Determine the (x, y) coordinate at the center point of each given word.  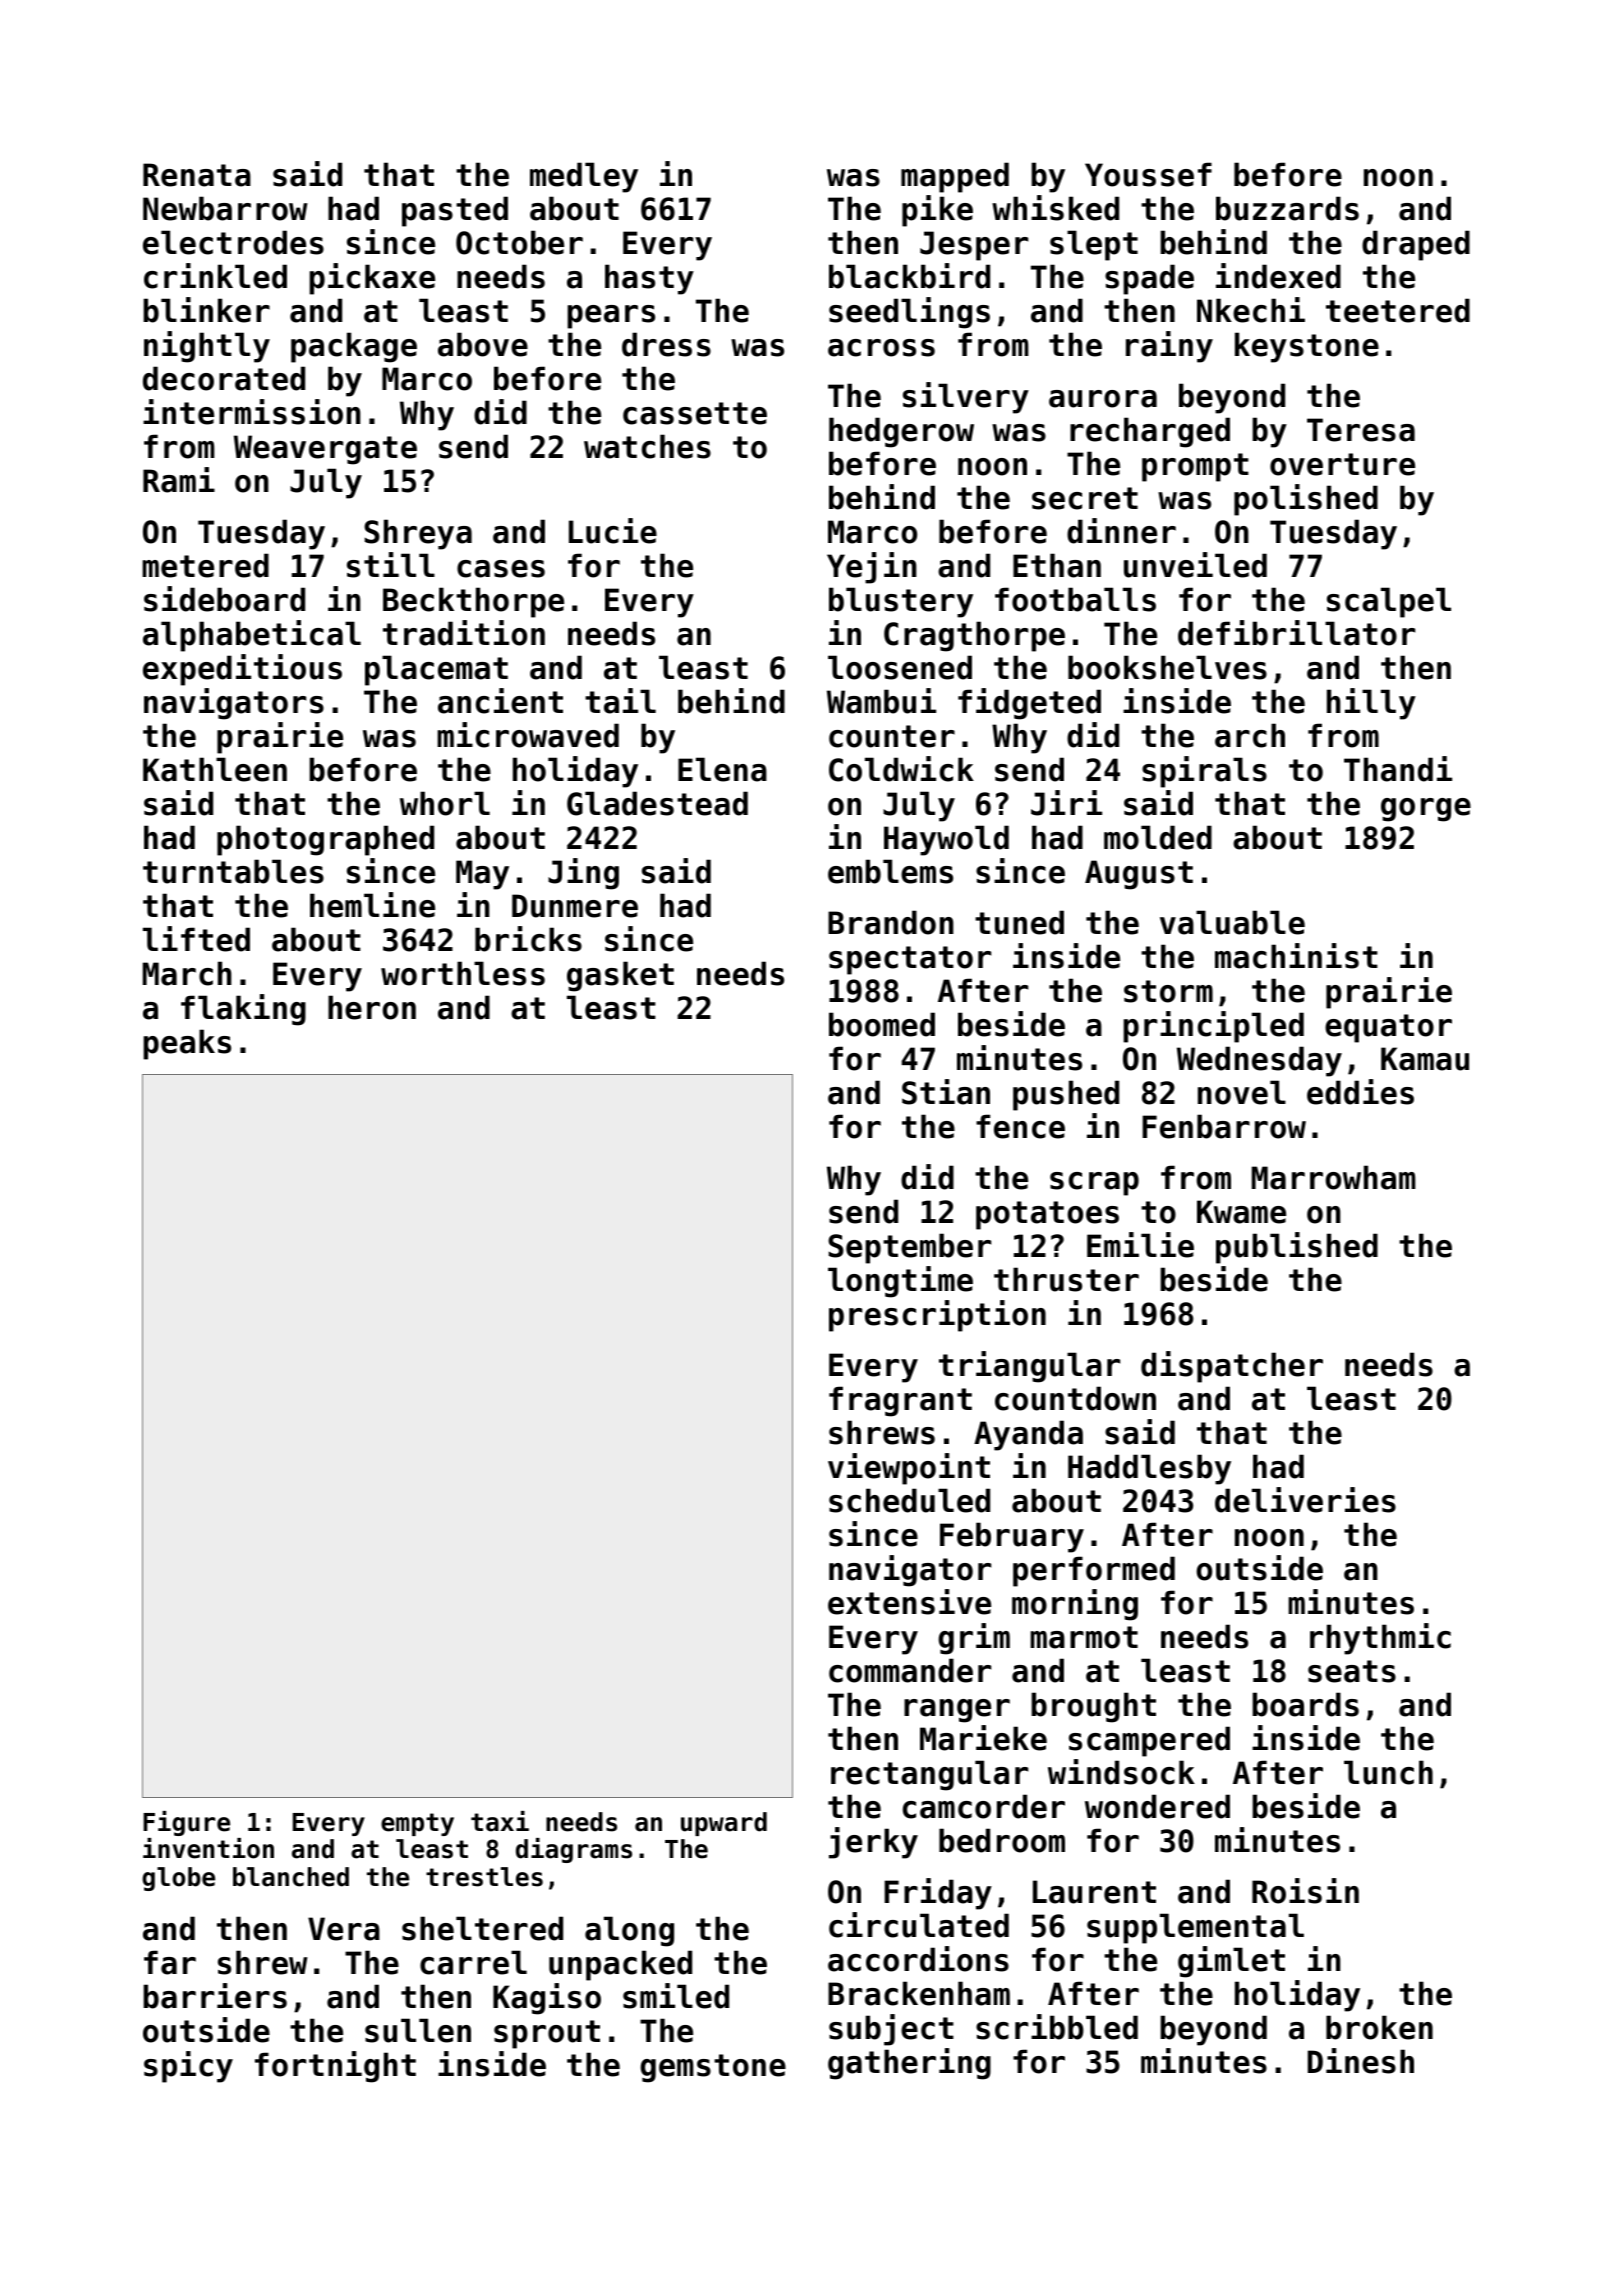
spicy (188, 2067)
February (1012, 1537)
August (1139, 875)
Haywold (946, 840)
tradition (464, 633)
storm (1168, 991)
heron (372, 1007)
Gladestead (657, 803)
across (881, 348)
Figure (186, 1823)
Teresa (1361, 430)
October (519, 242)
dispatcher (1232, 1367)
